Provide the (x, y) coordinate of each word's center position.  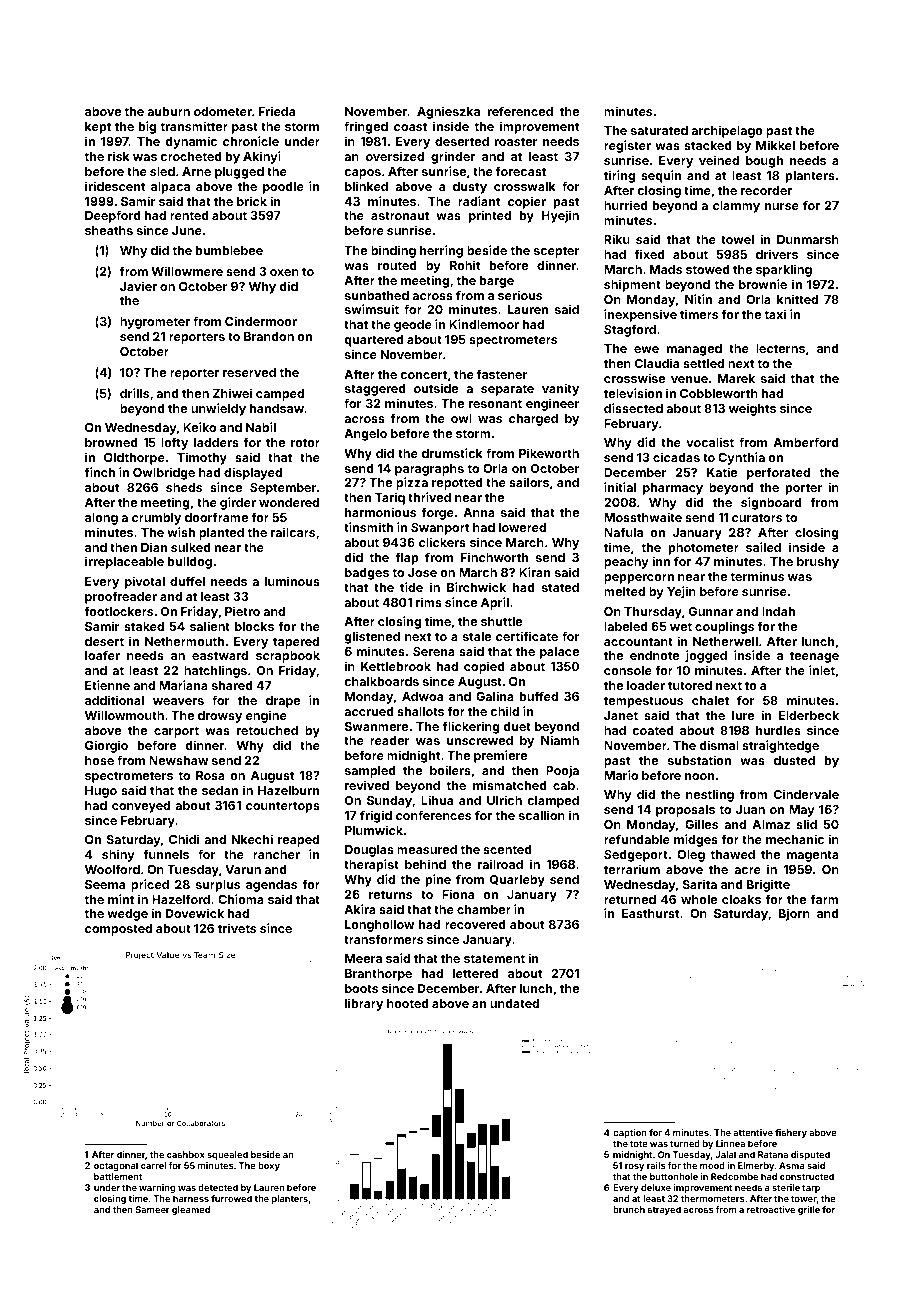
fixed (649, 254)
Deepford (113, 216)
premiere (500, 756)
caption (630, 1133)
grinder (453, 157)
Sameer (152, 1209)
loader (646, 685)
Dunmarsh (808, 239)
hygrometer (155, 323)
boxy (269, 1166)
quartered (374, 341)
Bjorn (794, 914)
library (364, 1004)
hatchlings (215, 671)
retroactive (771, 1209)
